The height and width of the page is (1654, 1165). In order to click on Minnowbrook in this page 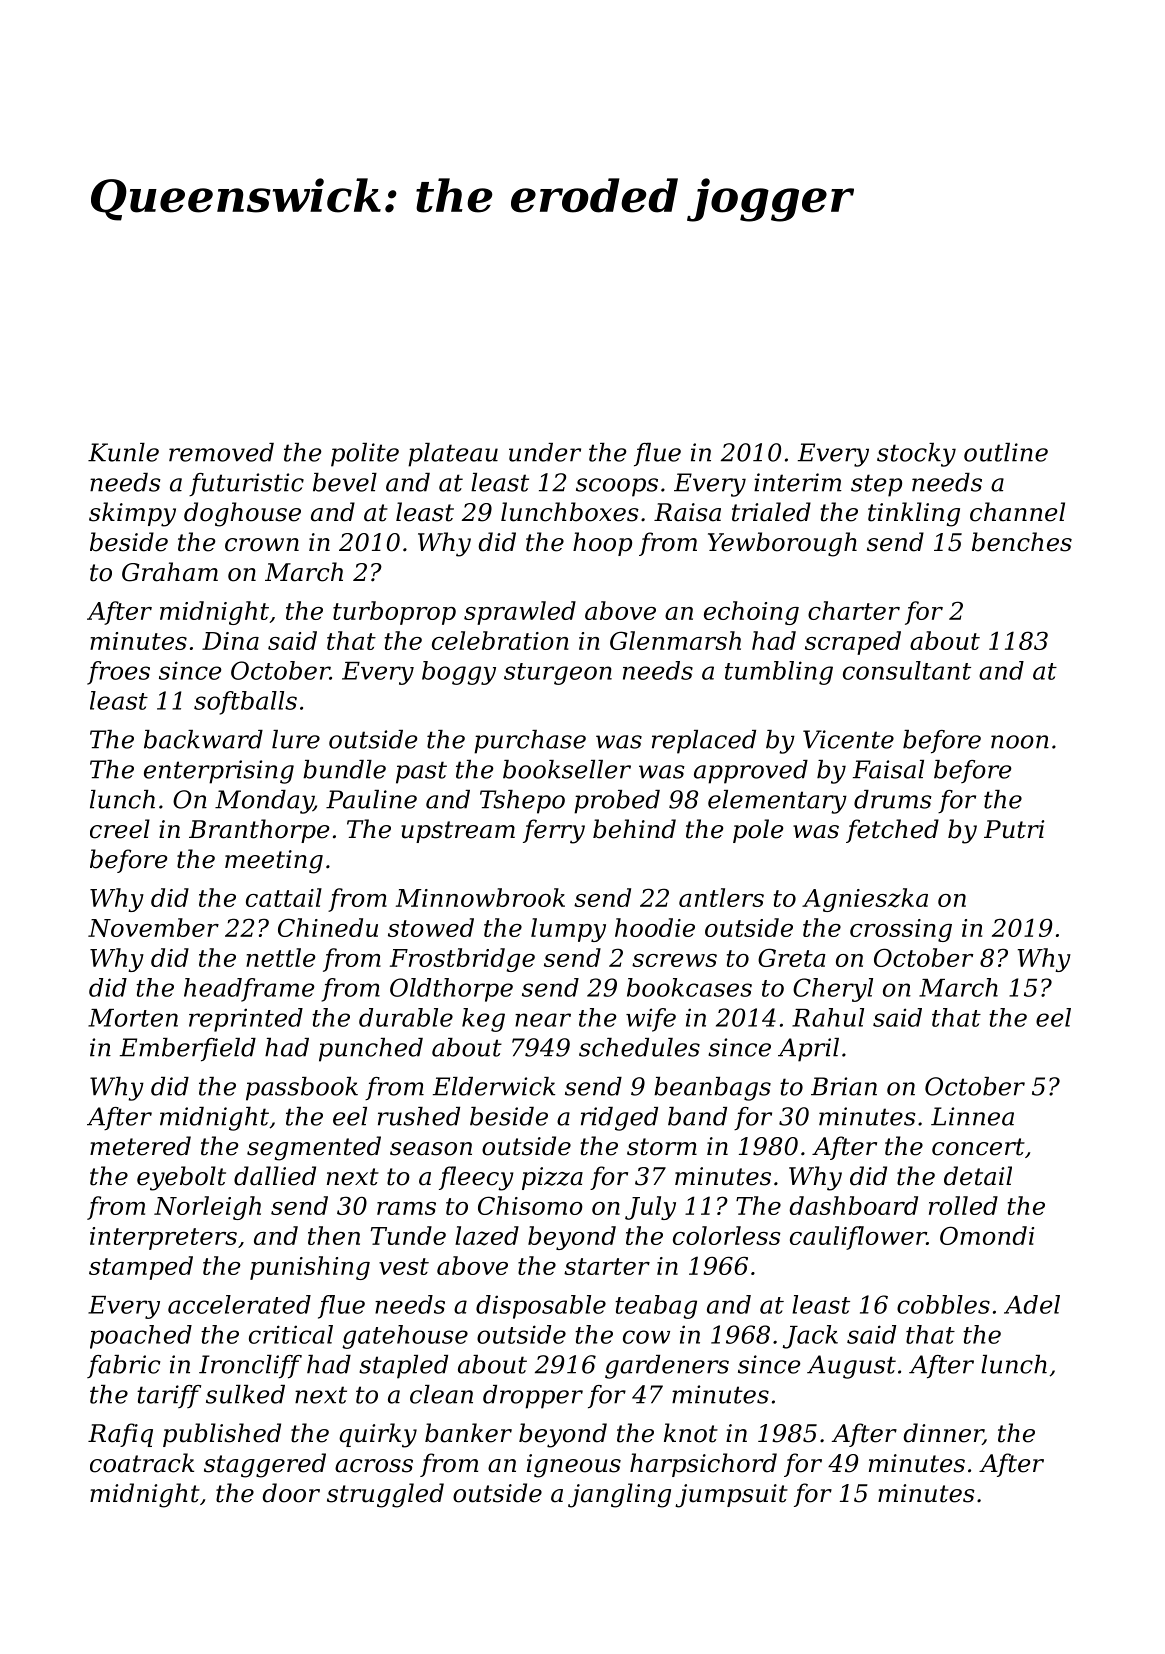, I will do `click(480, 897)`.
